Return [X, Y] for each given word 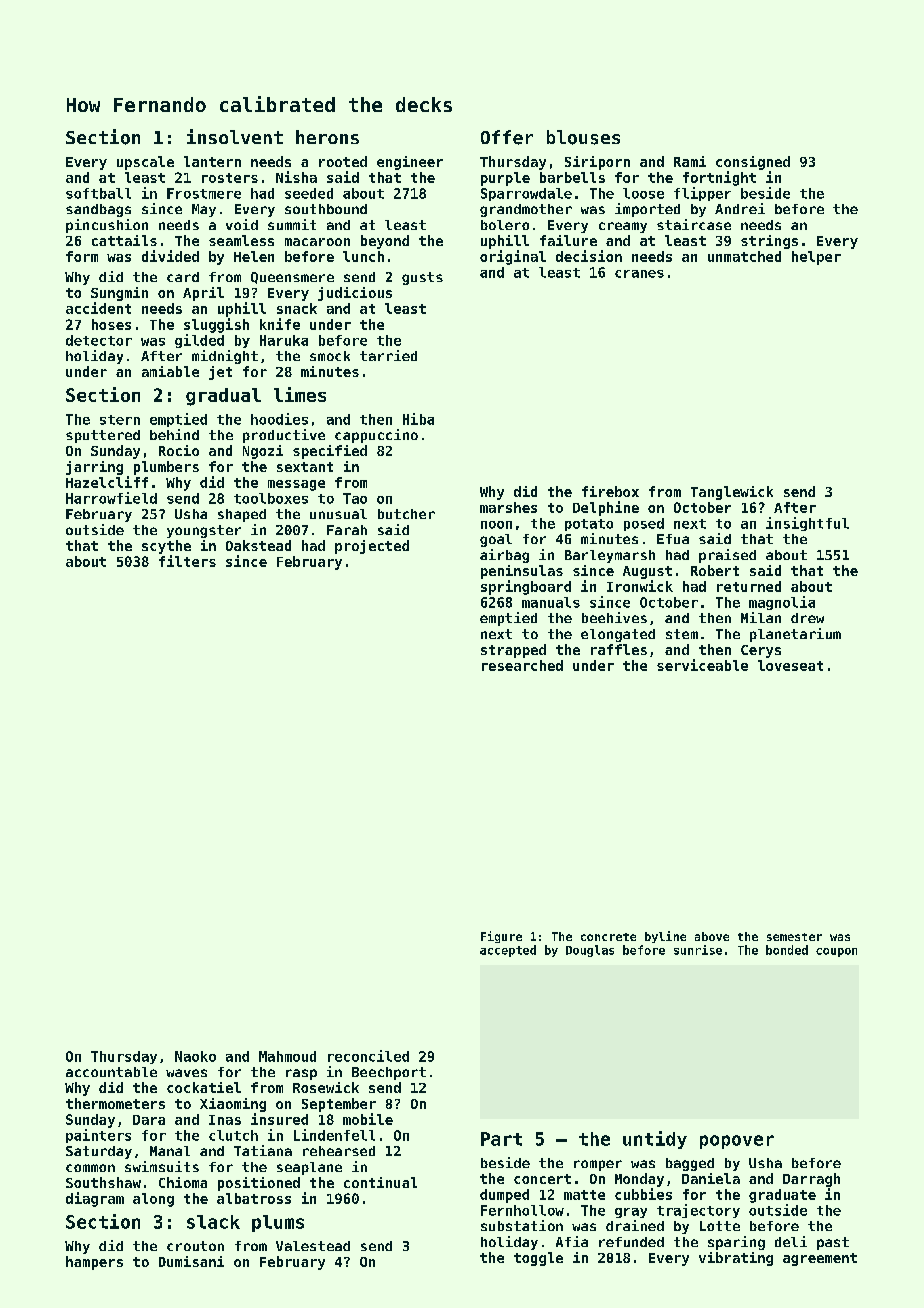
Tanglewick [732, 493]
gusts [422, 278]
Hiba [418, 419]
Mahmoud [287, 1056]
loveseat [790, 665]
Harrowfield [111, 498]
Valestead [313, 1246]
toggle [538, 1259]
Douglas [590, 951]
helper [816, 258]
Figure [501, 937]
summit [292, 224]
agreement [820, 1259]
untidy [655, 1140]
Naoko [195, 1056]
